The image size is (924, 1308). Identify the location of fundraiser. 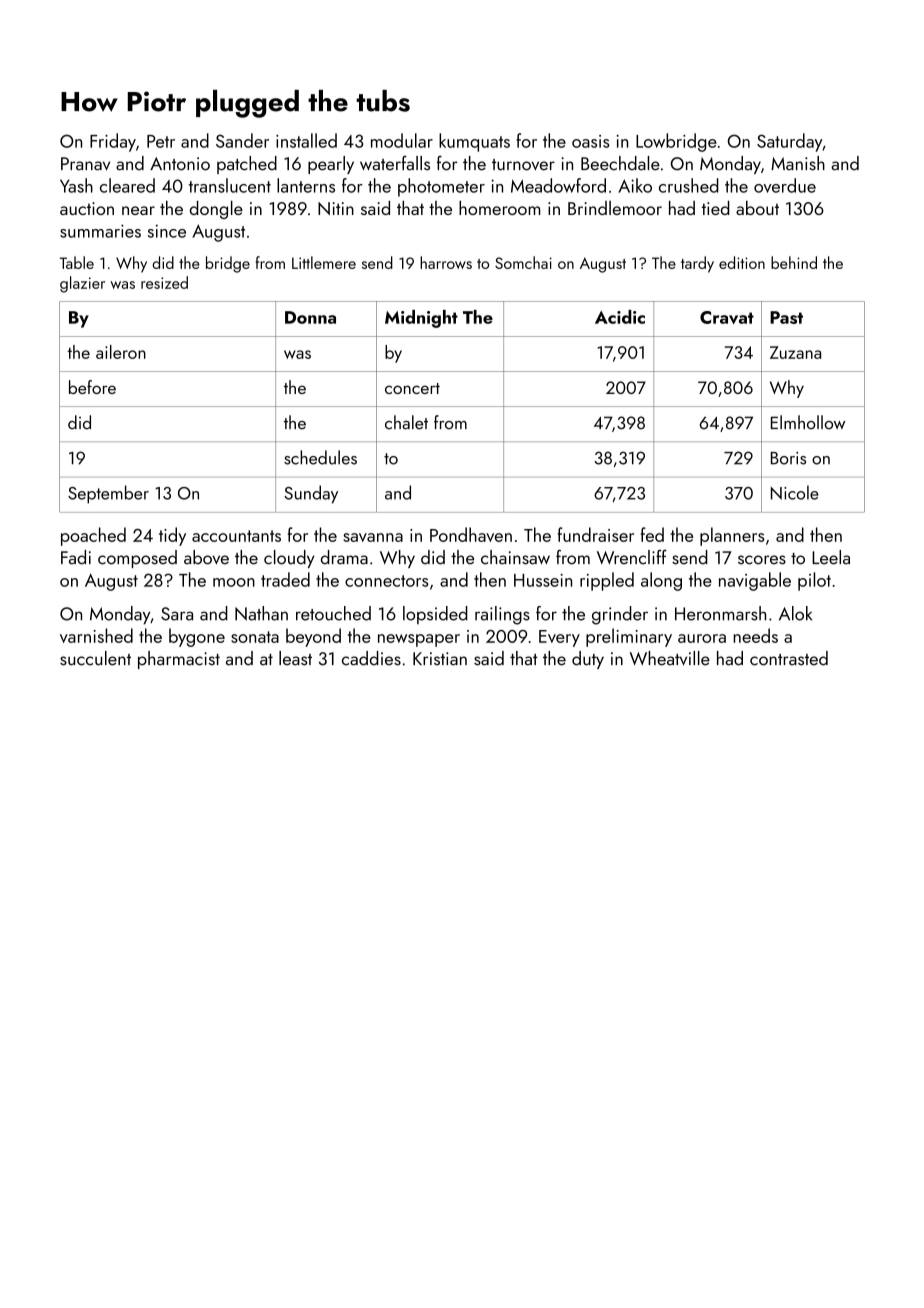
(596, 534).
